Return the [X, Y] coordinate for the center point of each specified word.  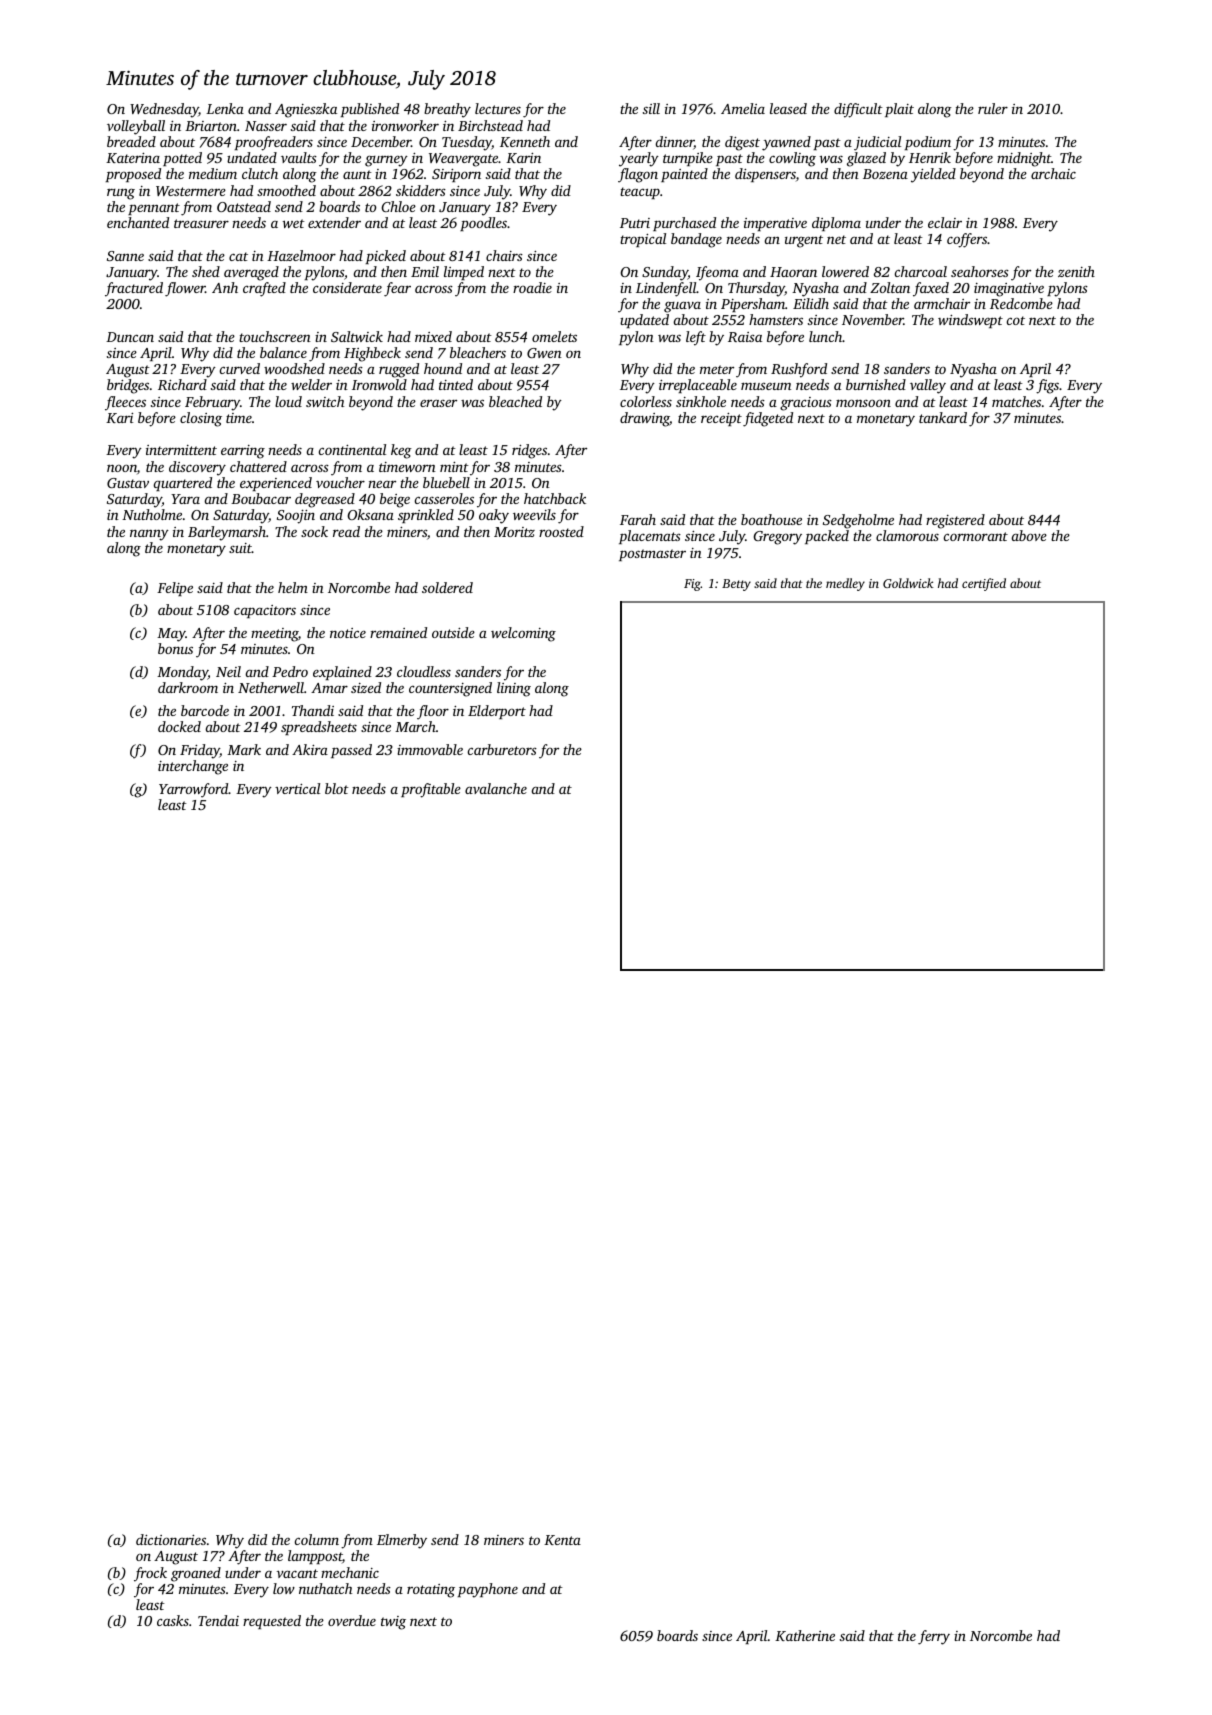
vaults [299, 157]
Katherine [805, 1635]
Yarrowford [194, 790]
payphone [487, 1590]
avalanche [496, 788]
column [317, 1539]
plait [899, 110]
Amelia [743, 108]
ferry [934, 1637]
